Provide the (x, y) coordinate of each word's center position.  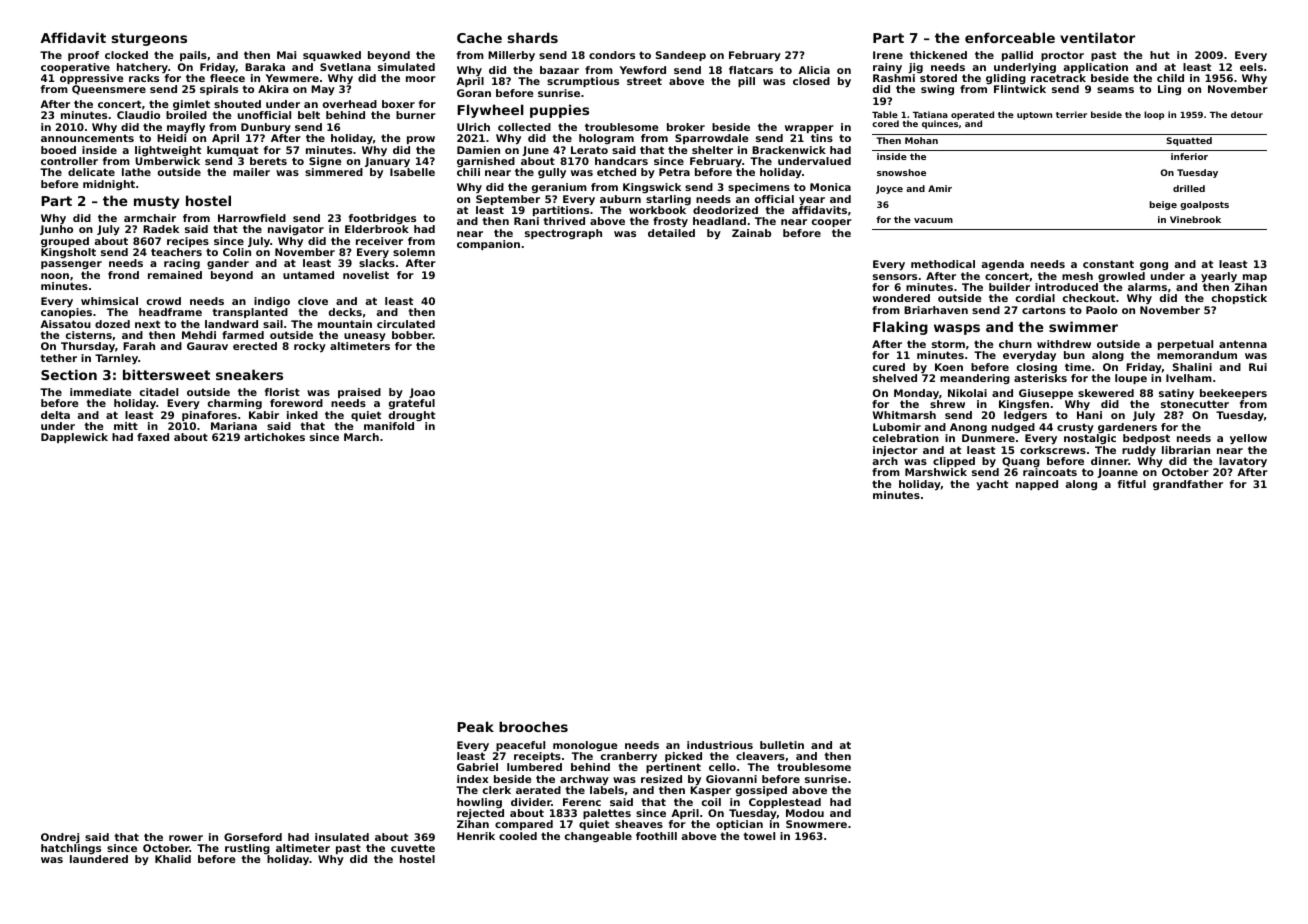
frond (123, 275)
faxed (153, 437)
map (1255, 278)
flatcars (751, 70)
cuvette (413, 848)
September (508, 200)
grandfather (1188, 485)
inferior (1189, 156)
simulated (406, 67)
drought (412, 416)
